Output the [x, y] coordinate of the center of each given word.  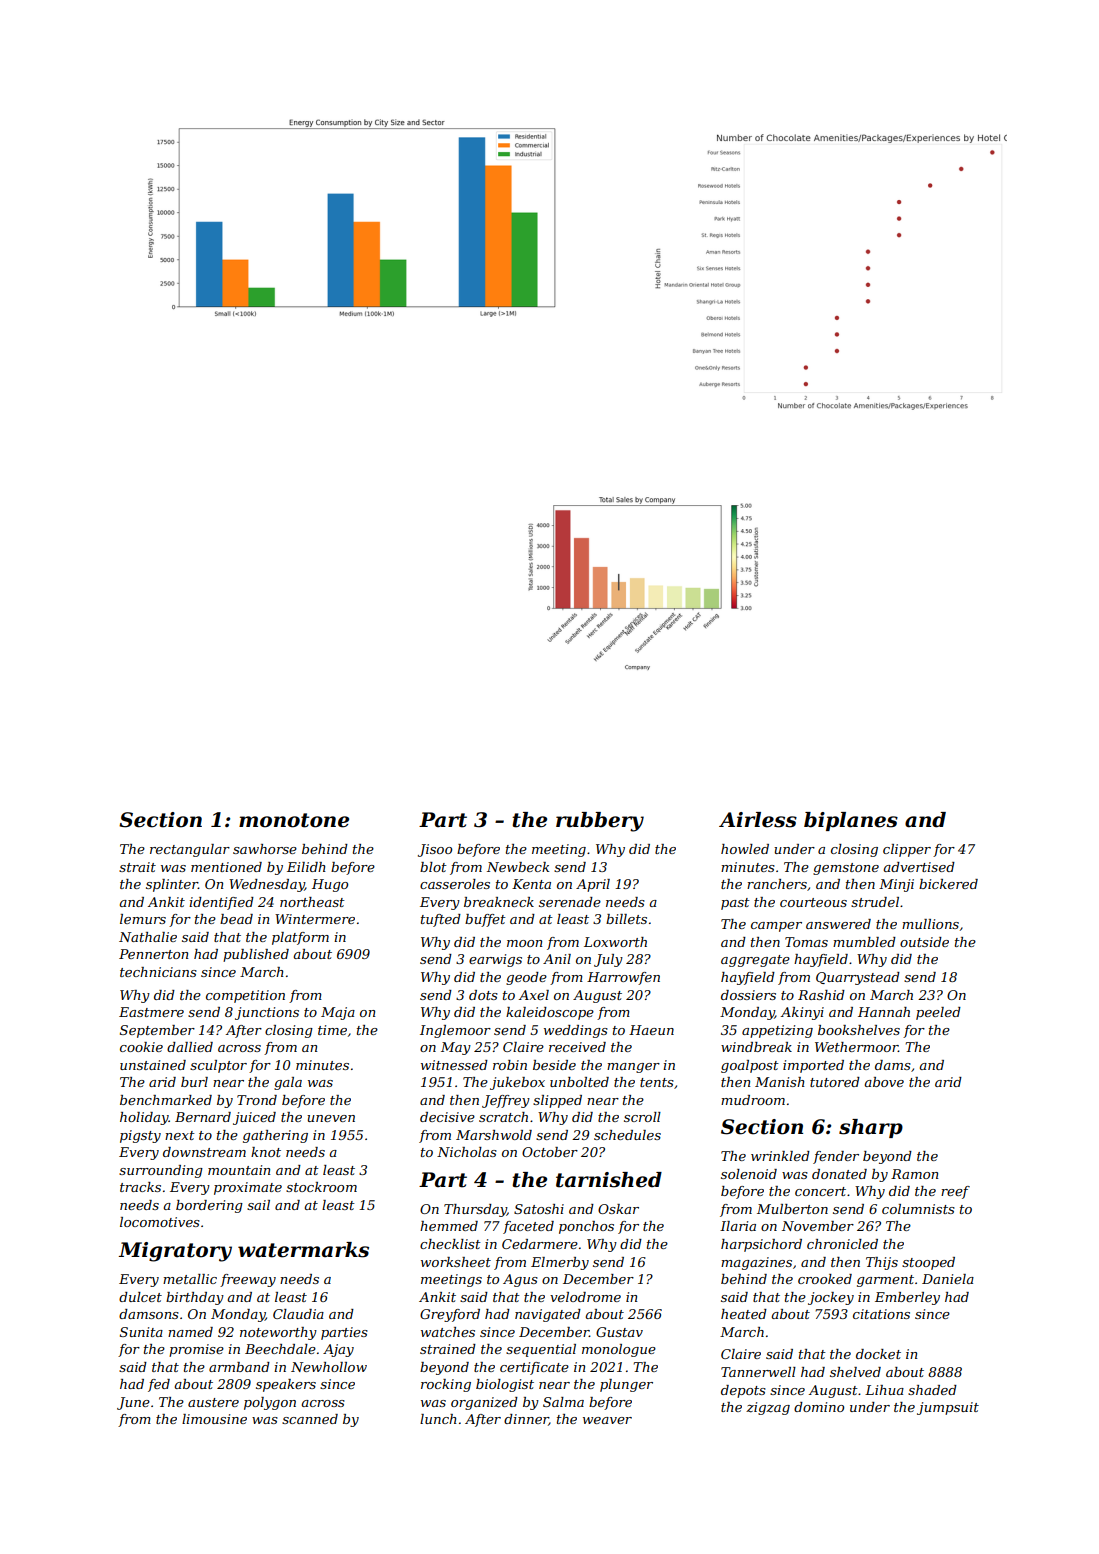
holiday [144, 1118]
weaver [607, 1420]
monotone [294, 820]
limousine [214, 1419]
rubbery [600, 822]
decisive [447, 1117]
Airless [758, 820]
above [884, 1082]
